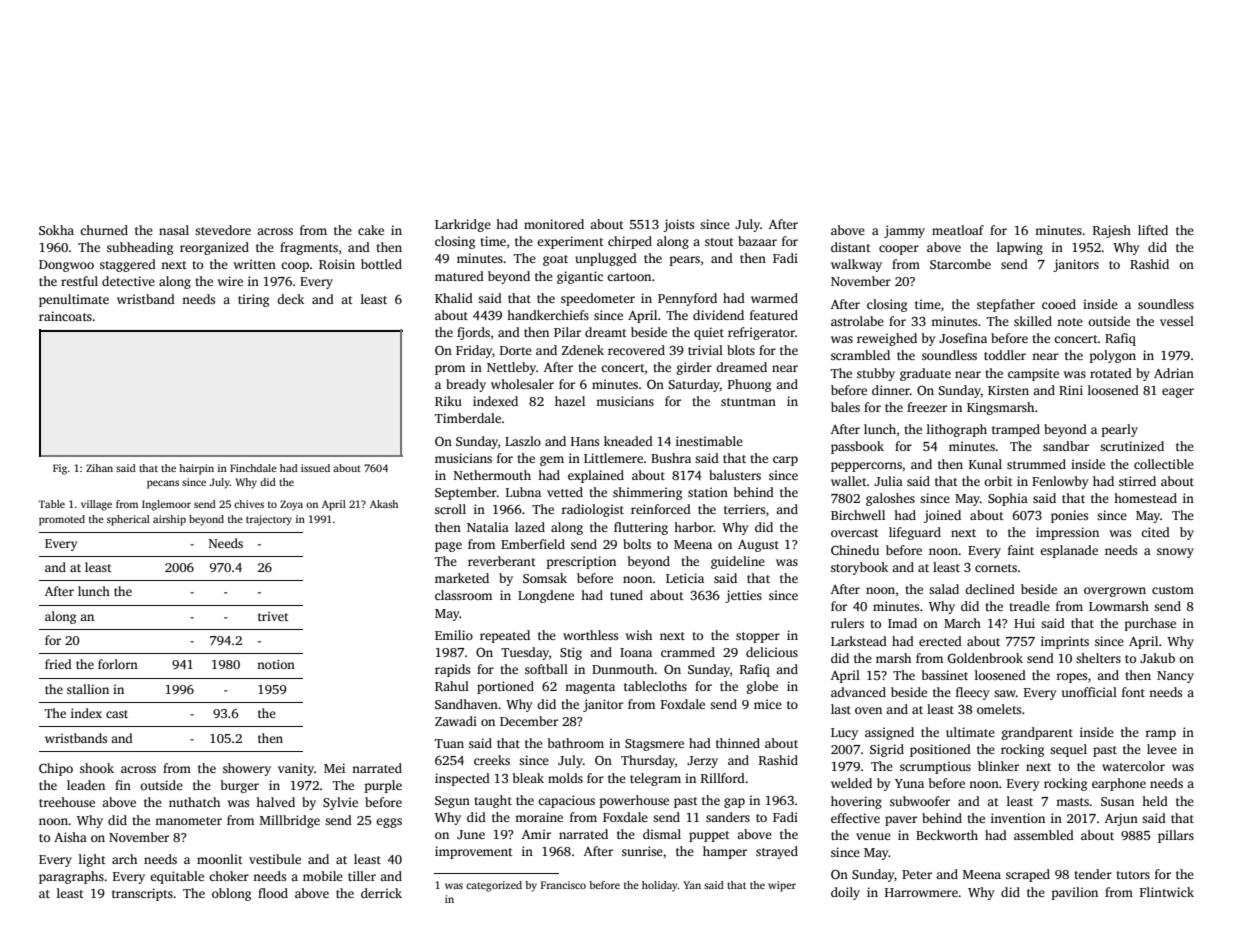 This document has width=1233, height=952. I want to click on tutors, so click(1133, 875).
